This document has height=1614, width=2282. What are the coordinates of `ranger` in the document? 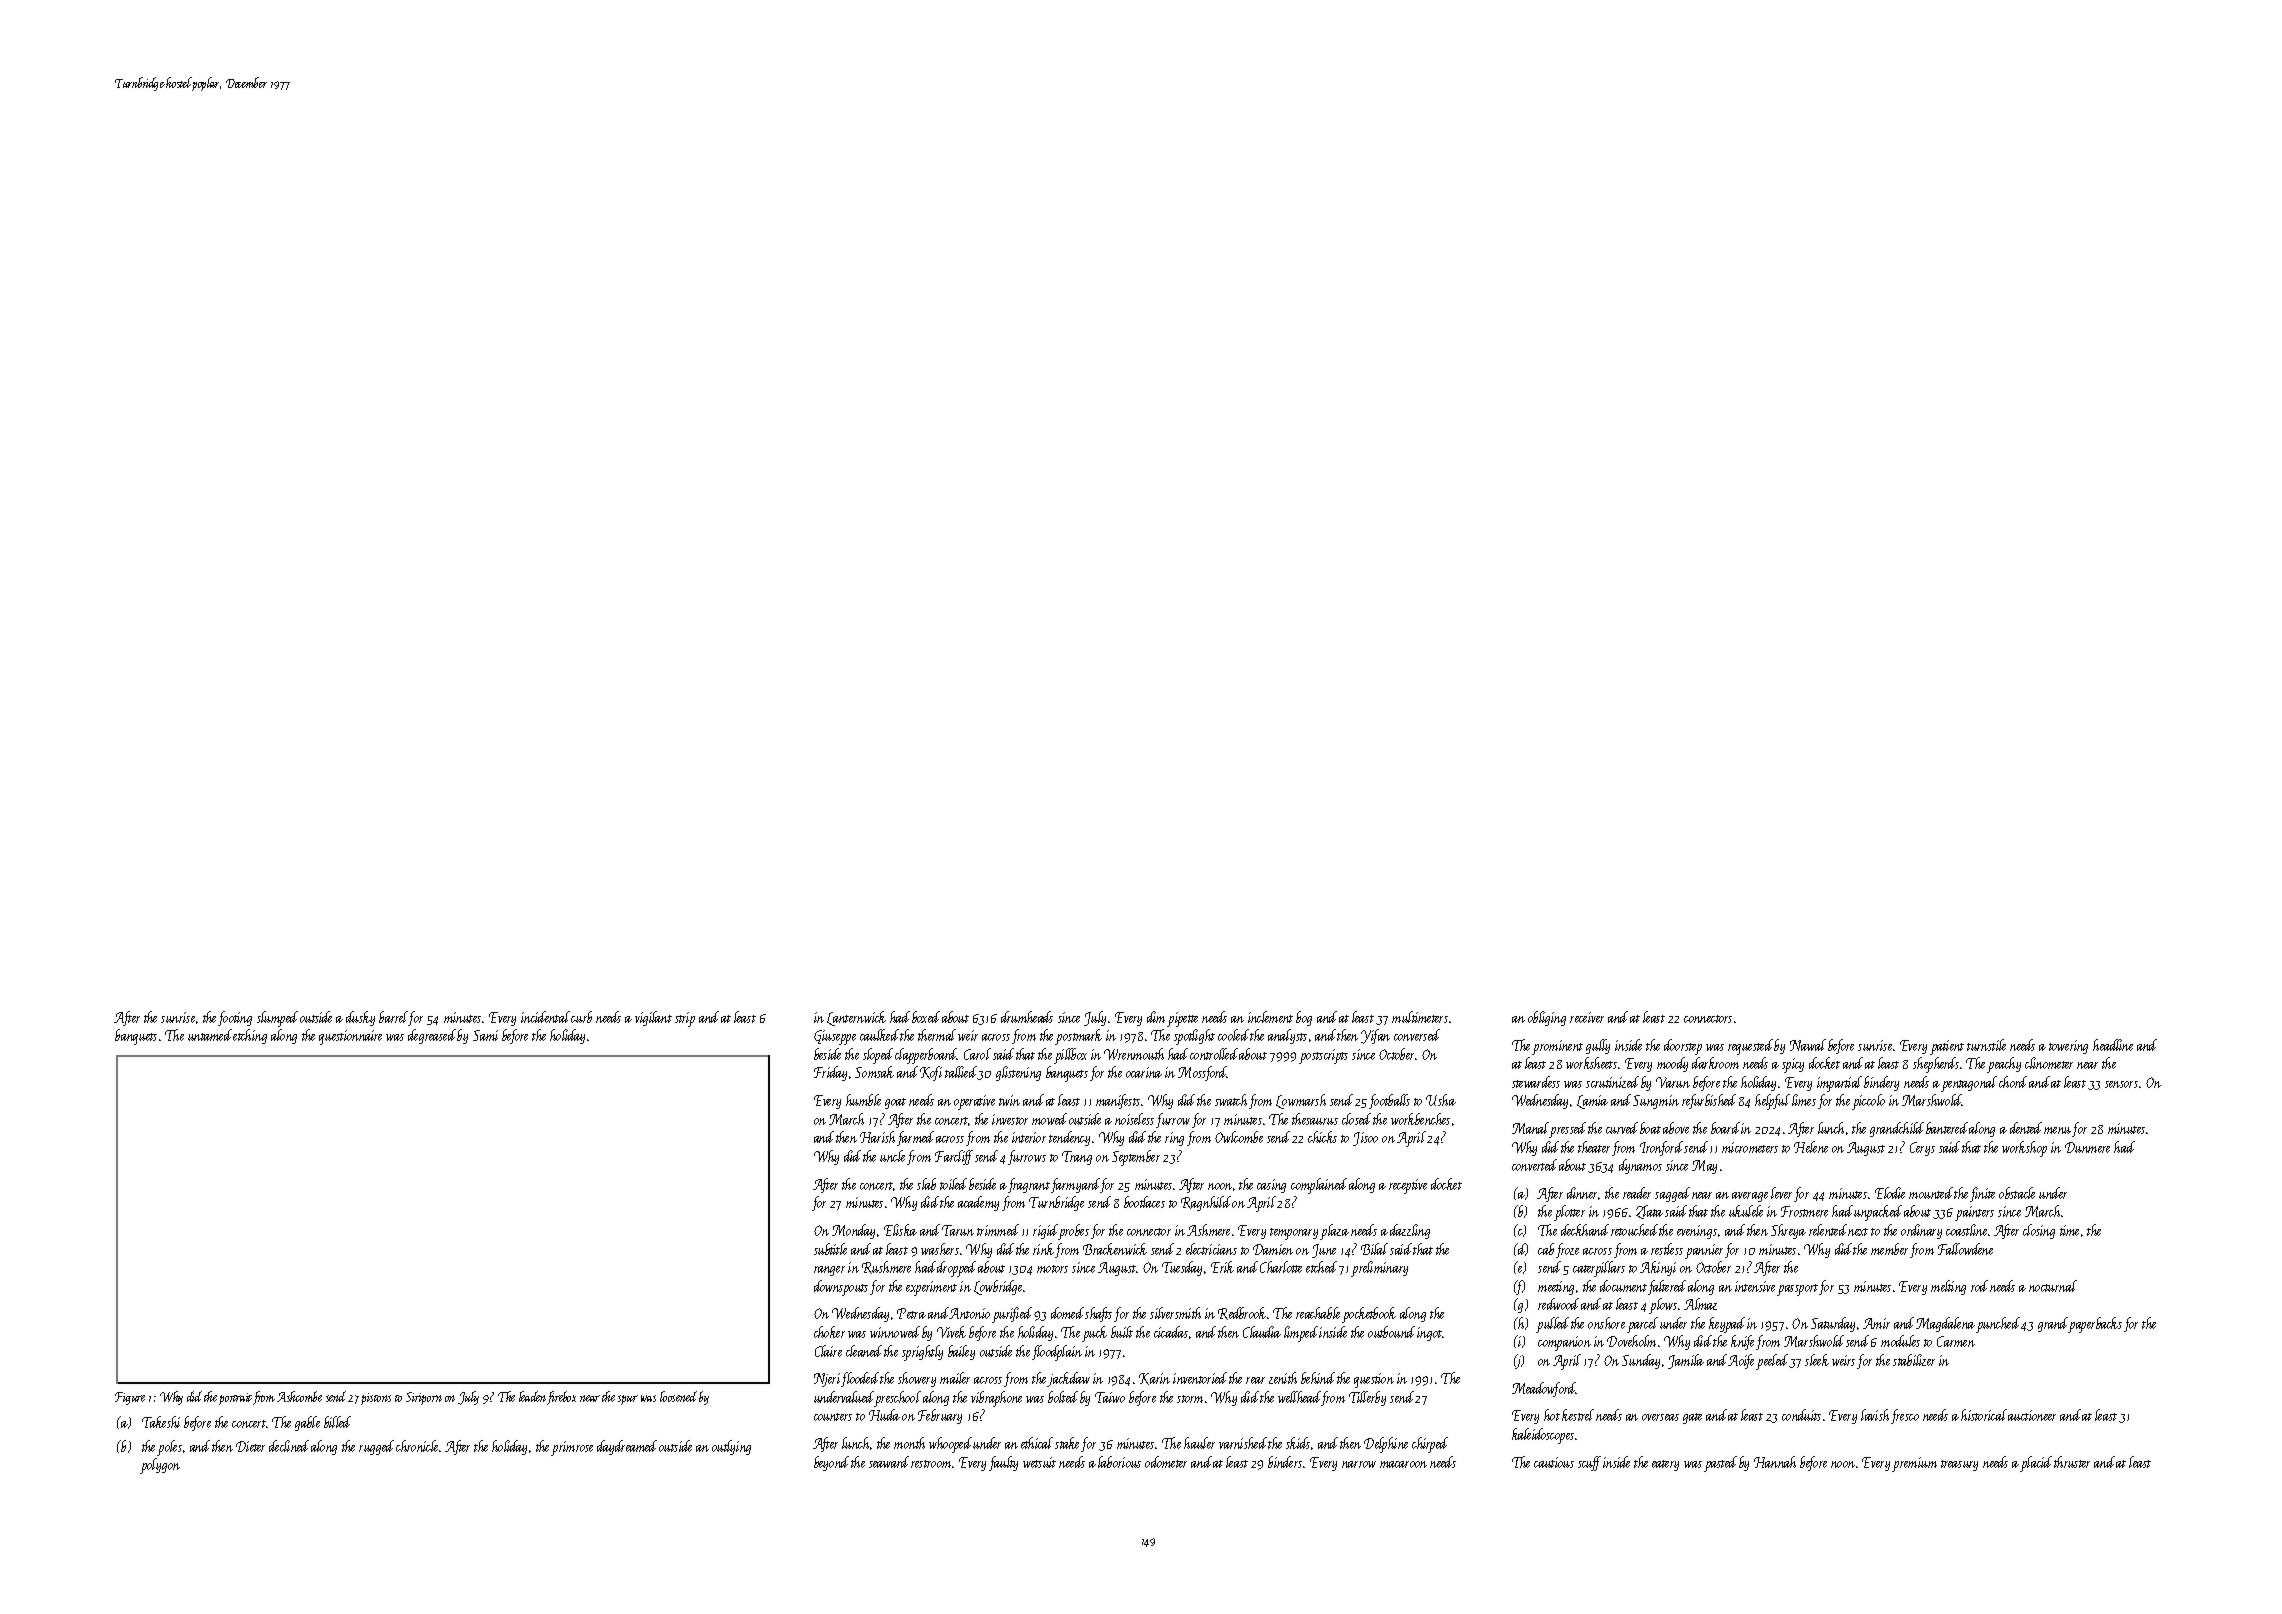 It's located at (829, 1271).
